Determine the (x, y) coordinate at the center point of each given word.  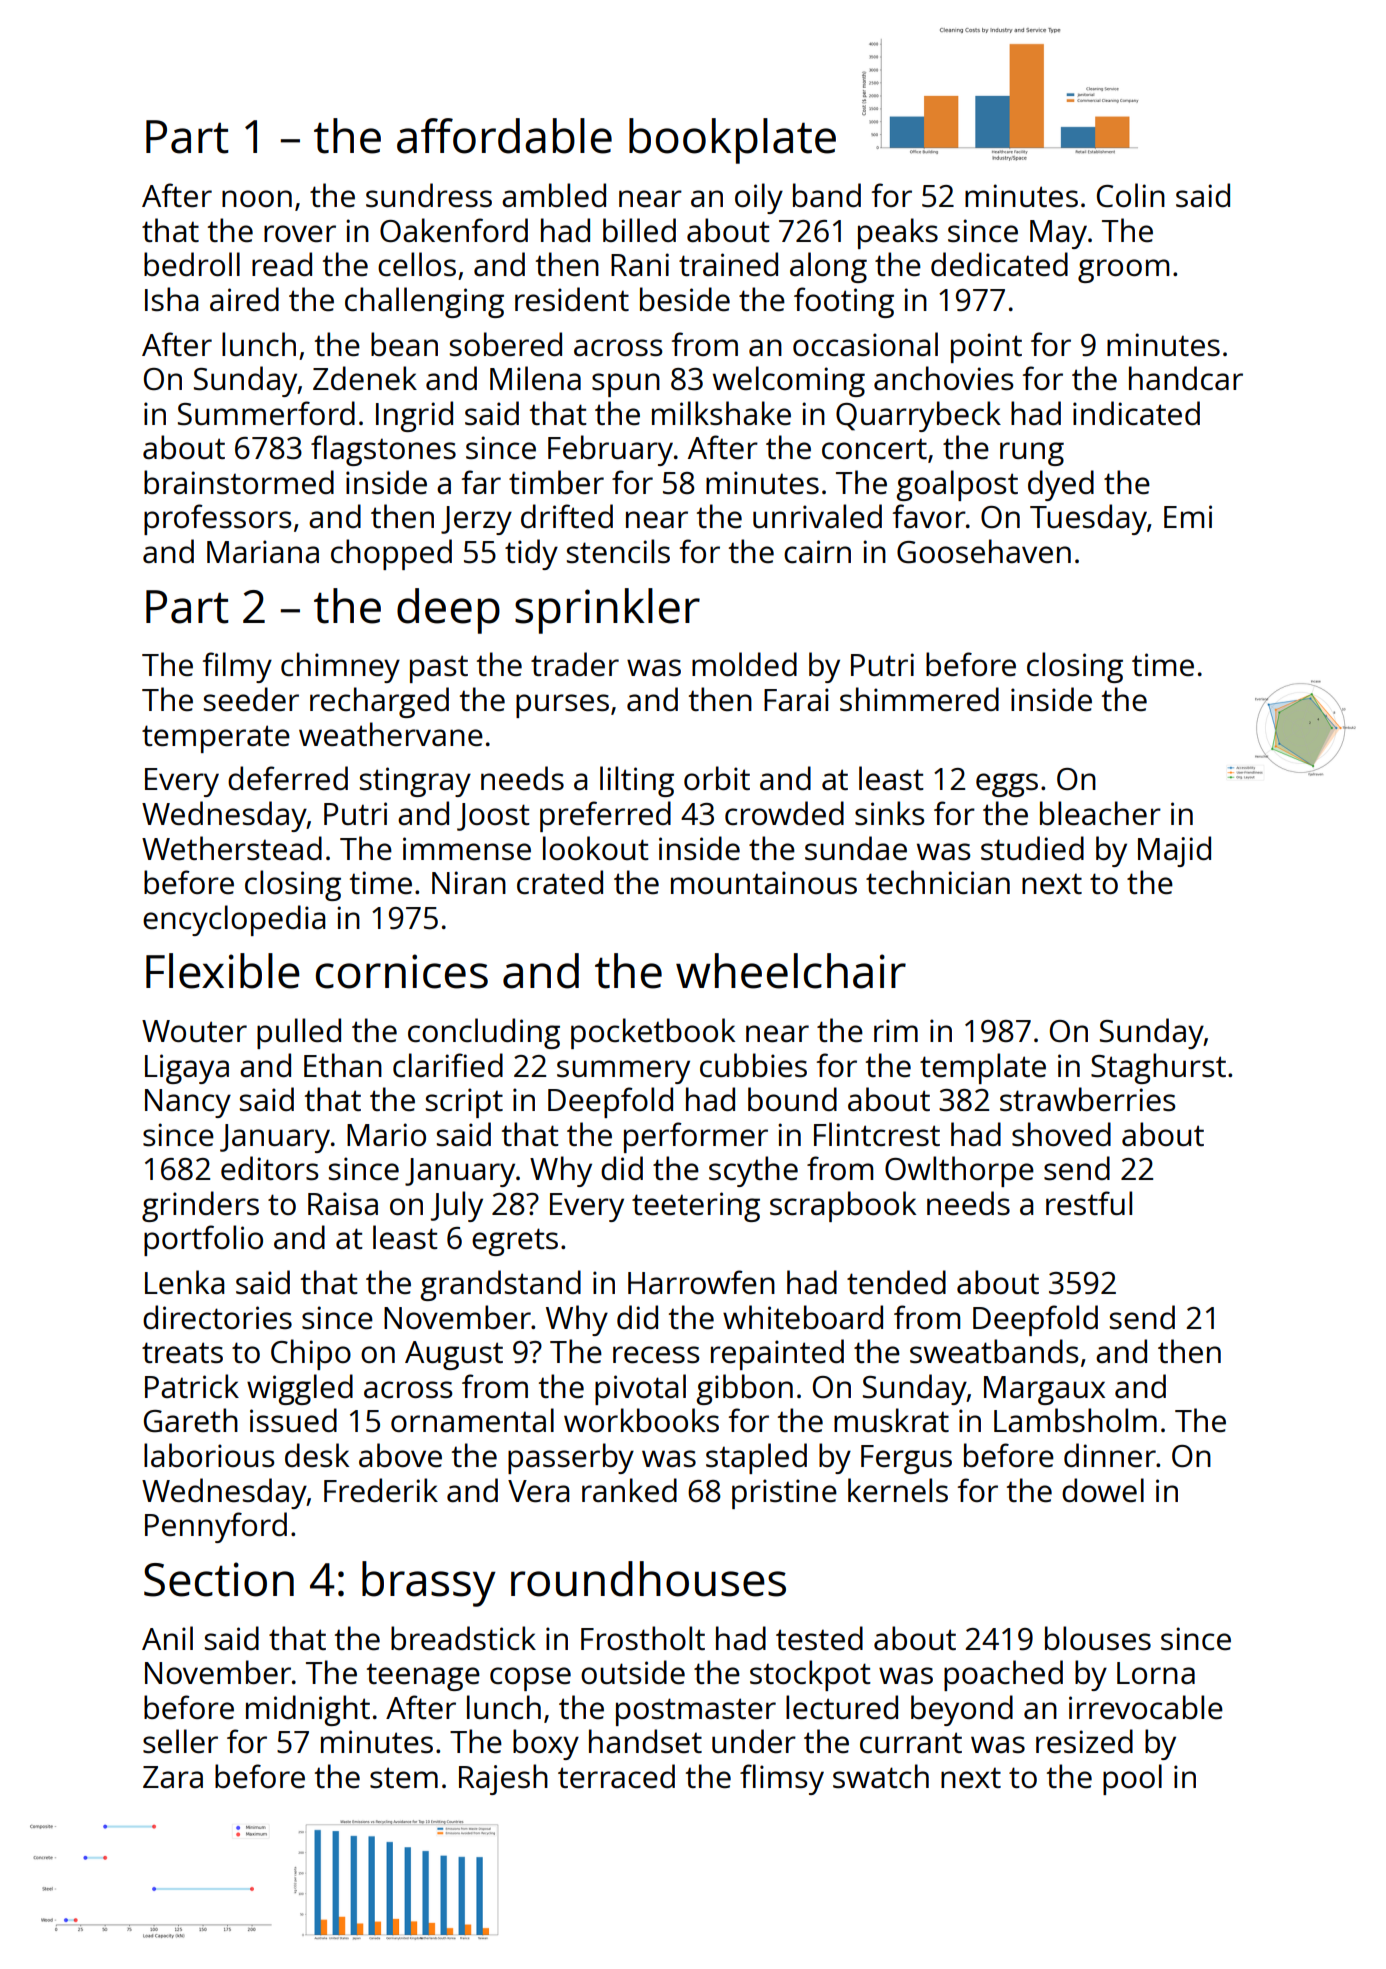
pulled (299, 1033)
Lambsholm (1075, 1420)
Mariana (263, 551)
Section (219, 1579)
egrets (515, 1242)
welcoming (789, 381)
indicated (1136, 413)
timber (556, 482)
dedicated (999, 264)
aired (244, 299)
